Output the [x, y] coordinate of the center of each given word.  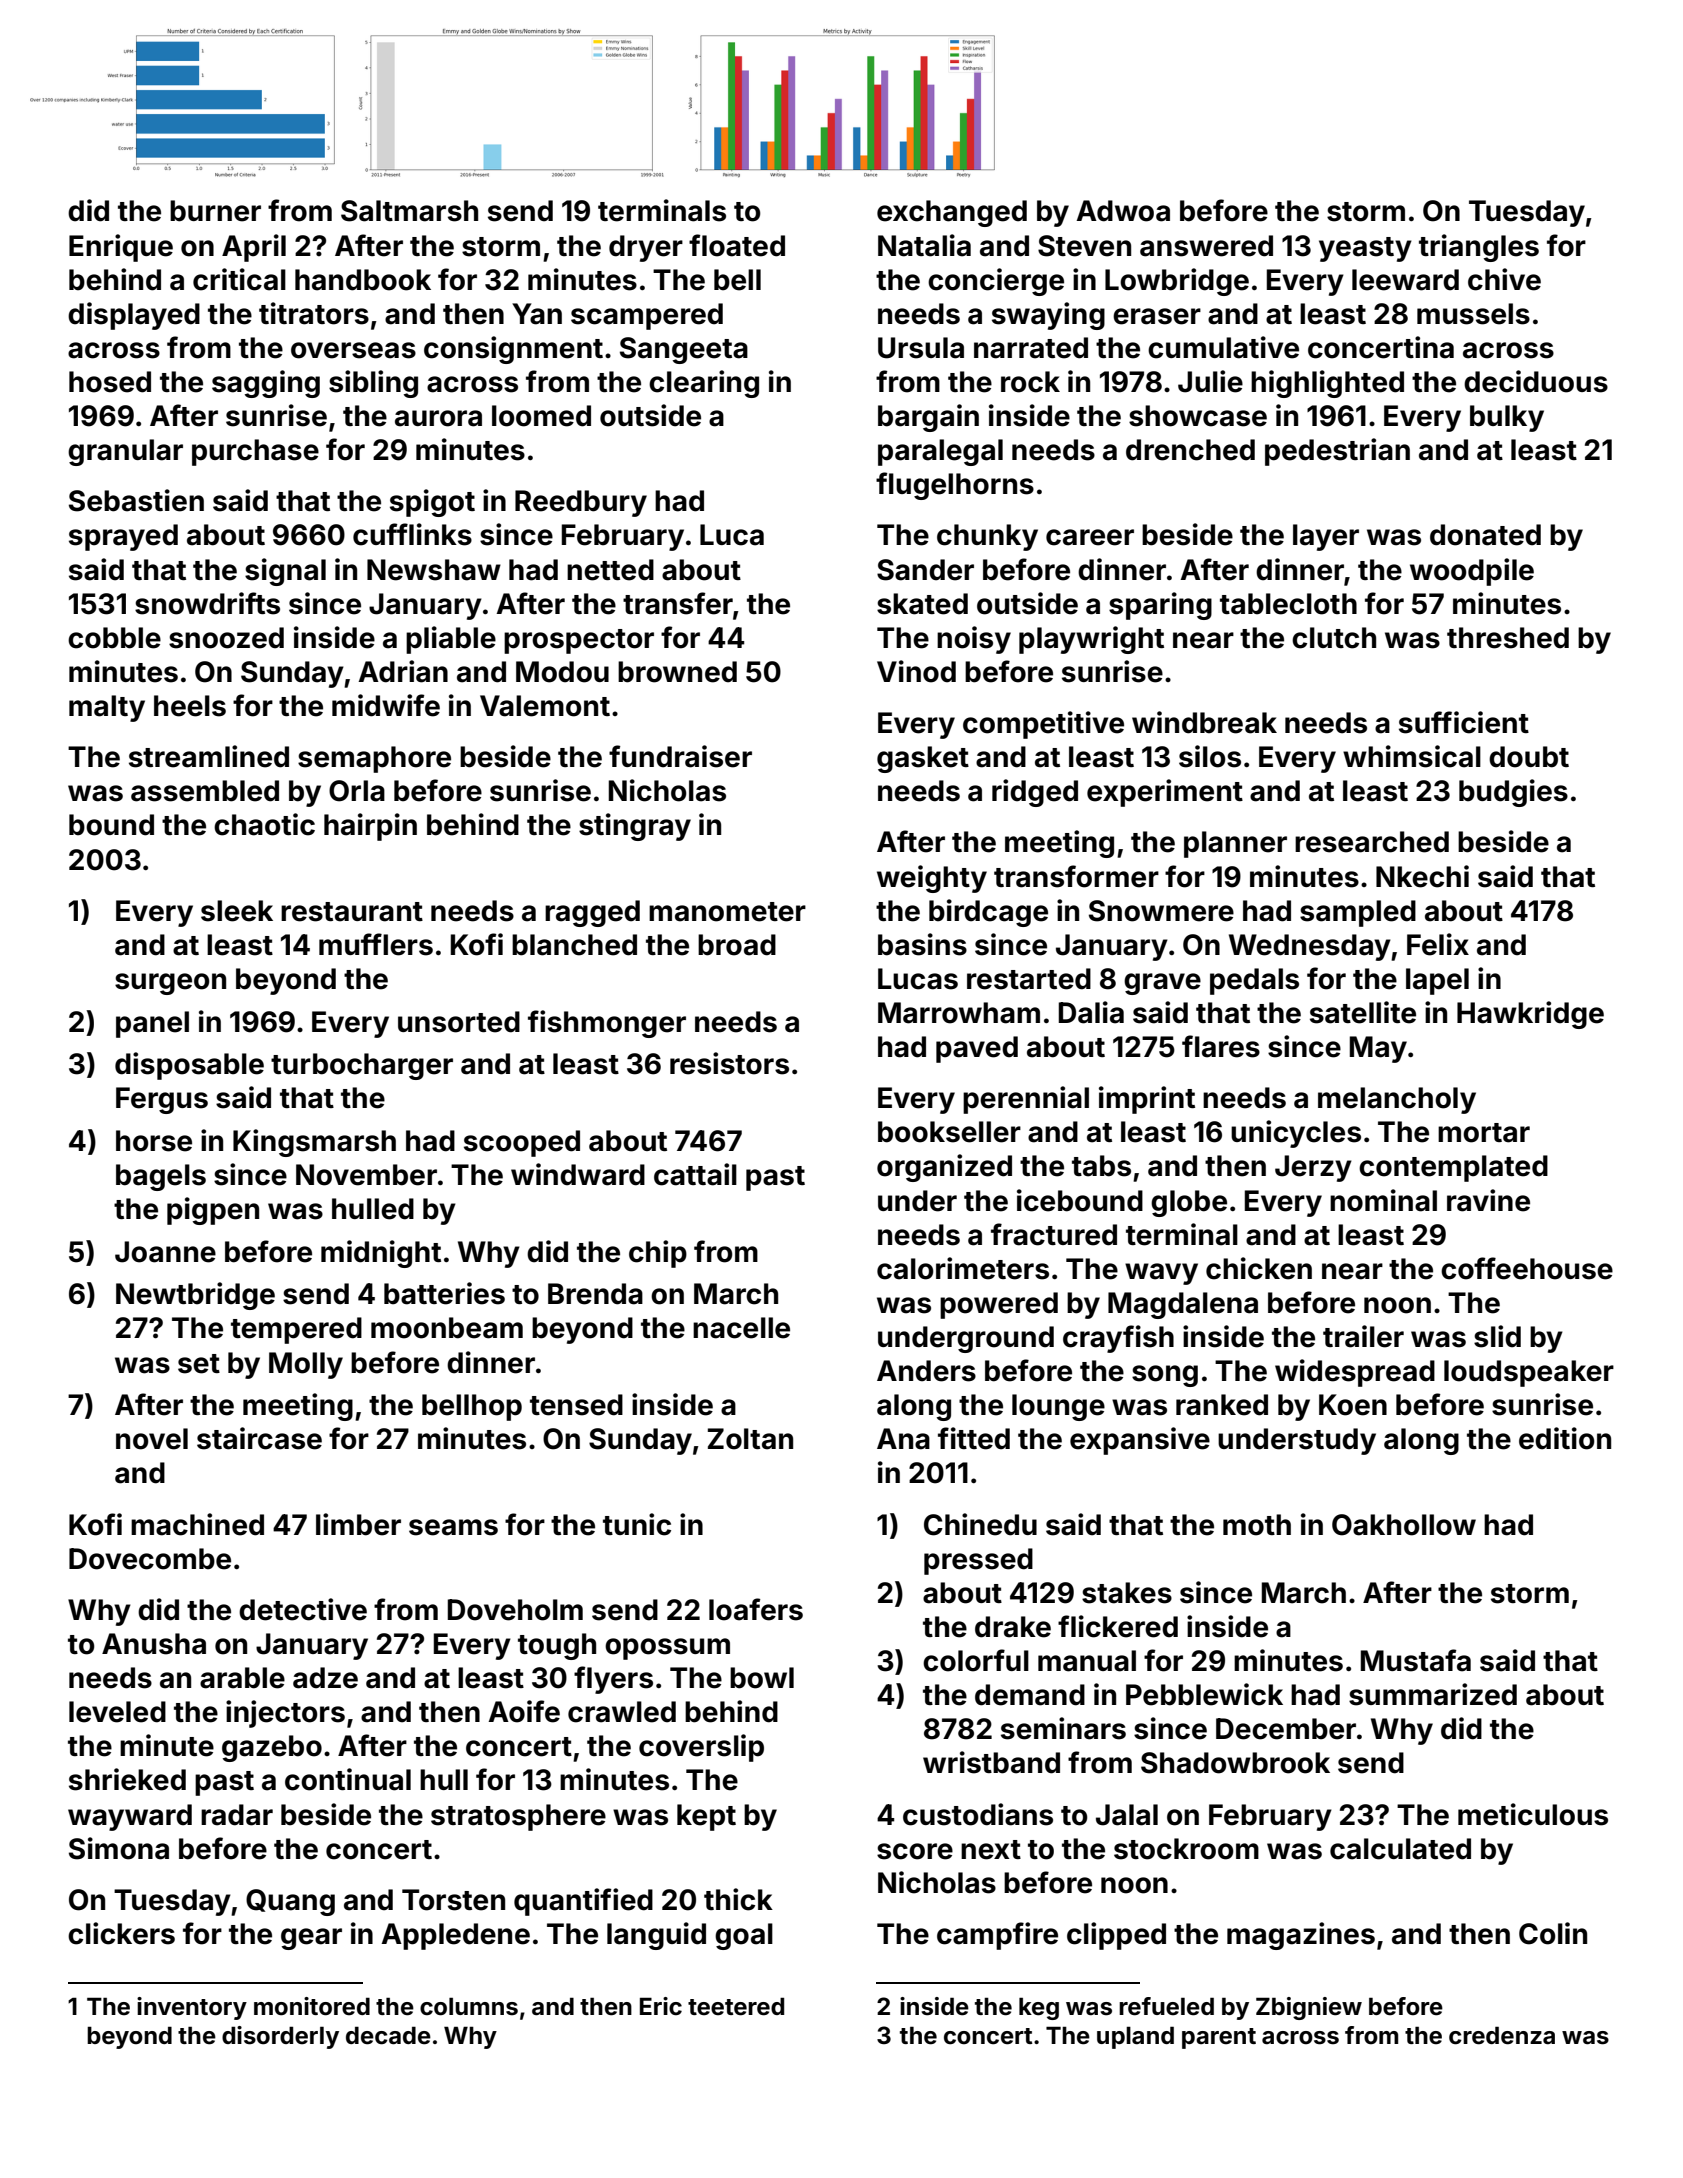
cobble [114, 638]
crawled [622, 1712]
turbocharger [362, 1066]
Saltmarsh [409, 211]
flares [1221, 1046]
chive [1504, 279]
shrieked [127, 1779]
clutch [1334, 638]
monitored [312, 2006]
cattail [695, 1174]
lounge [1058, 1407]
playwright [1091, 640]
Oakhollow [1404, 1525]
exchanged [952, 213]
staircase [259, 1438]
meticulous [1533, 1814]
